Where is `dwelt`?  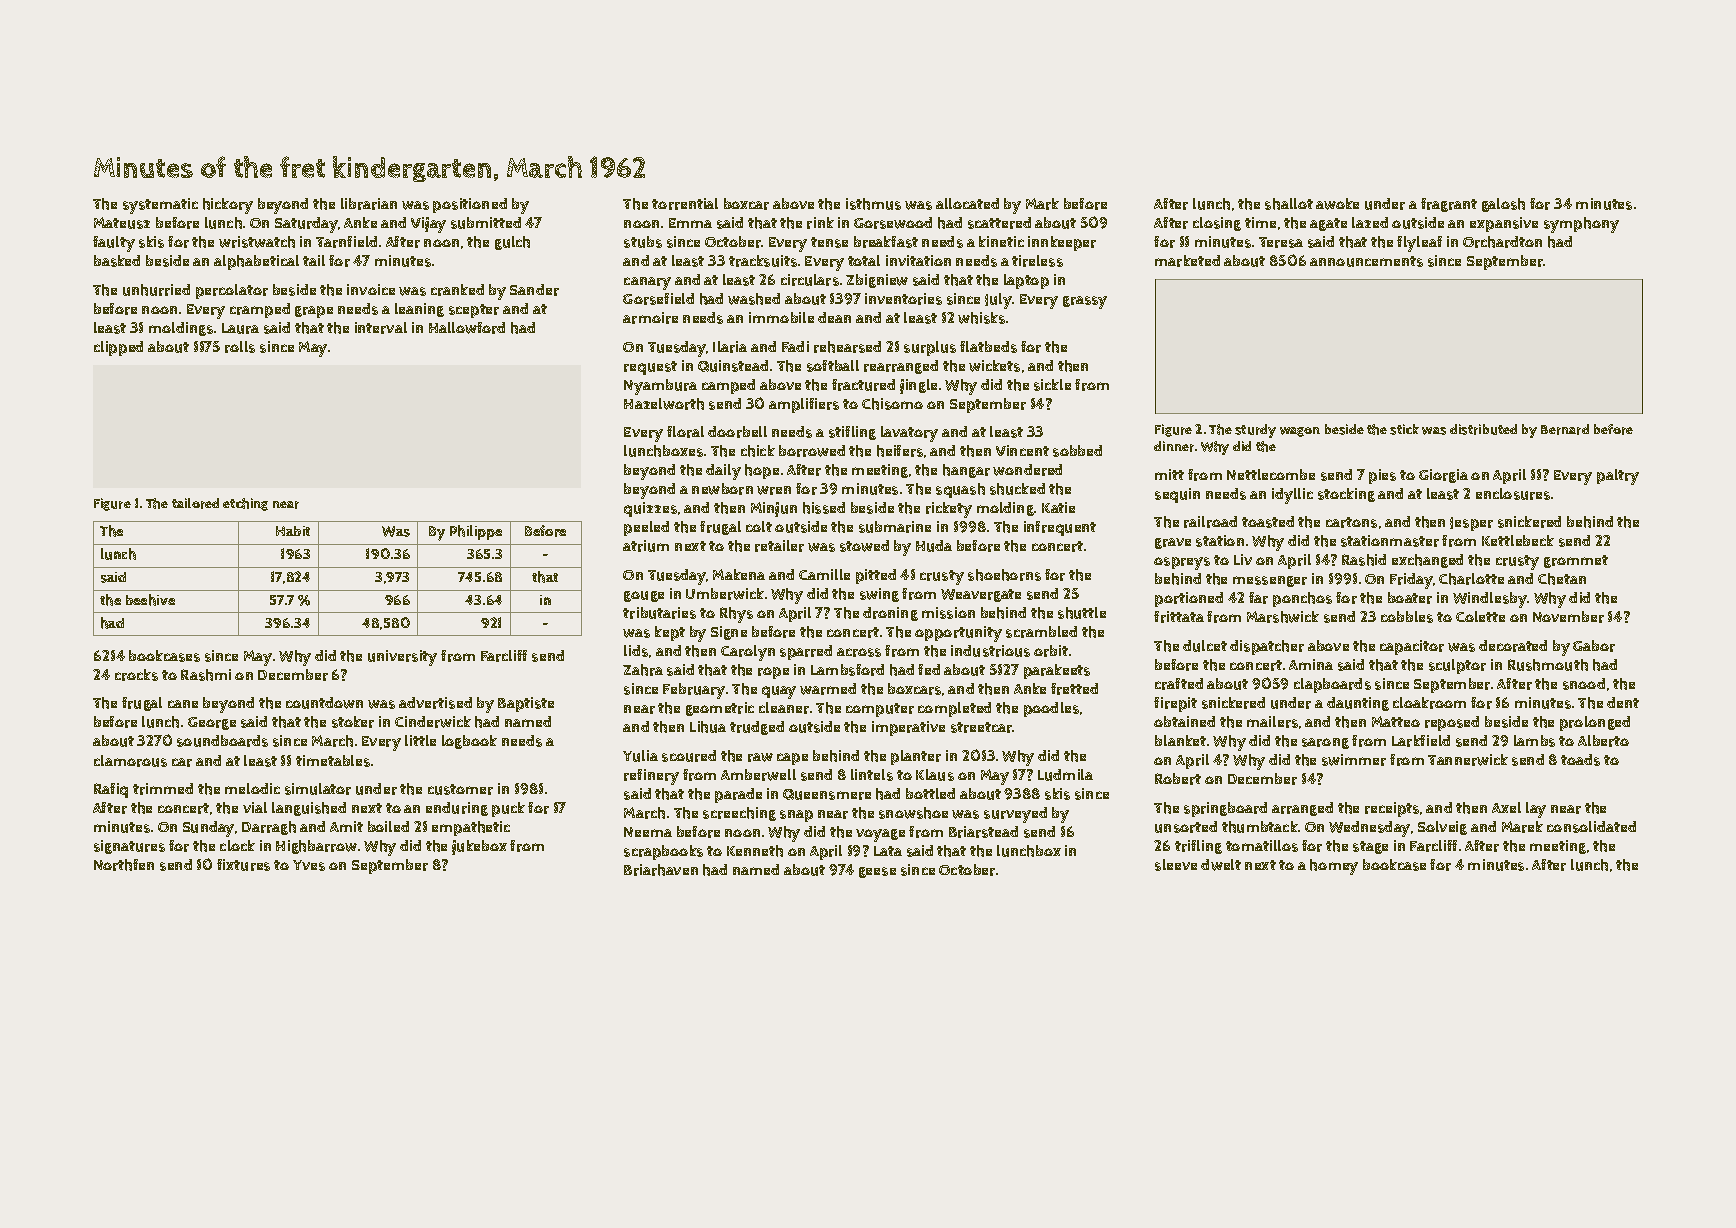 dwelt is located at coordinates (1221, 865).
